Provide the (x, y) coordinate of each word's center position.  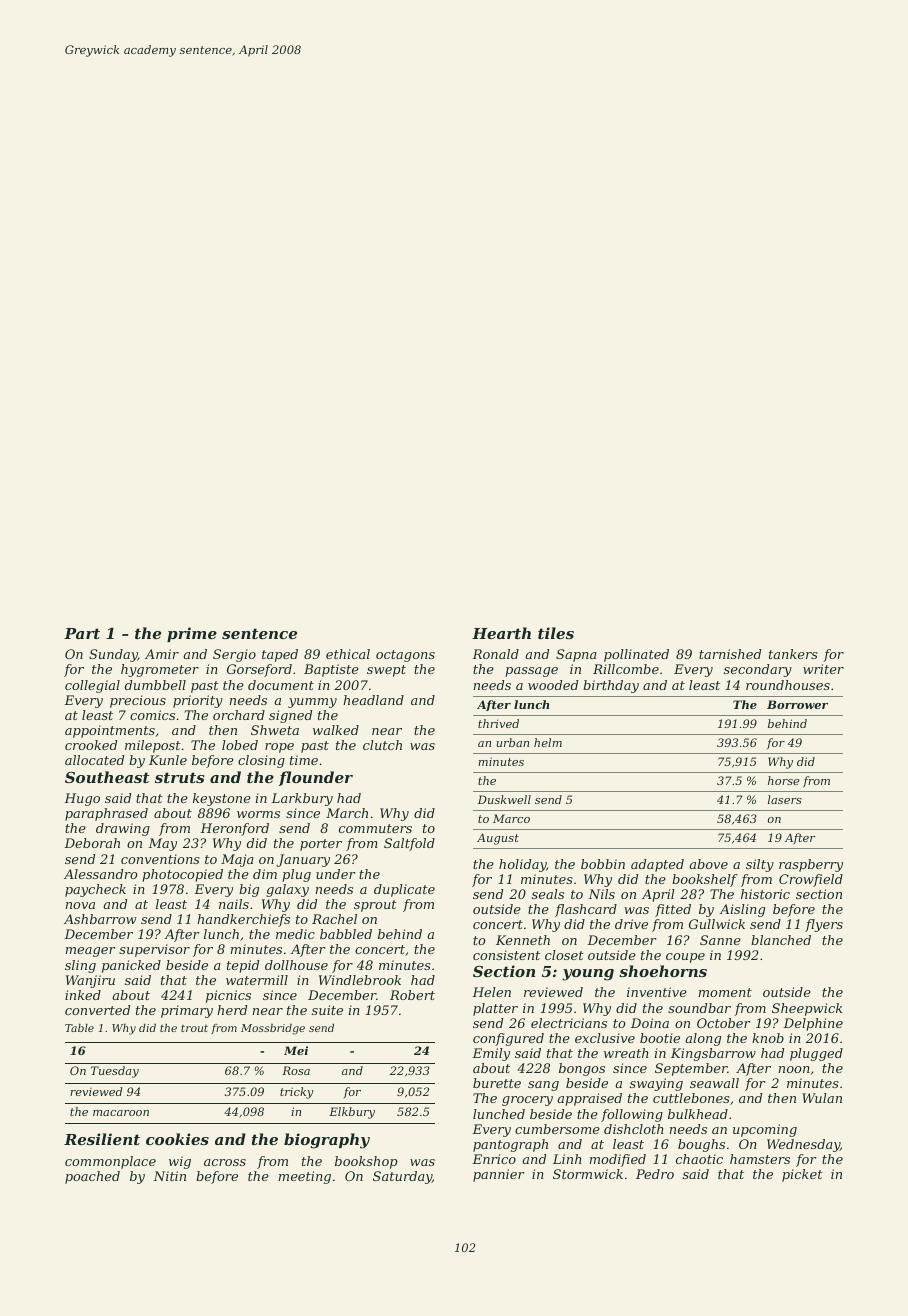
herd (232, 1010)
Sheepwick (807, 1009)
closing (261, 761)
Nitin (169, 1176)
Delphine (813, 1024)
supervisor (154, 950)
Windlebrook (360, 980)
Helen (491, 992)
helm (548, 742)
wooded (553, 685)
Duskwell (504, 799)
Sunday (113, 655)
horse (783, 780)
